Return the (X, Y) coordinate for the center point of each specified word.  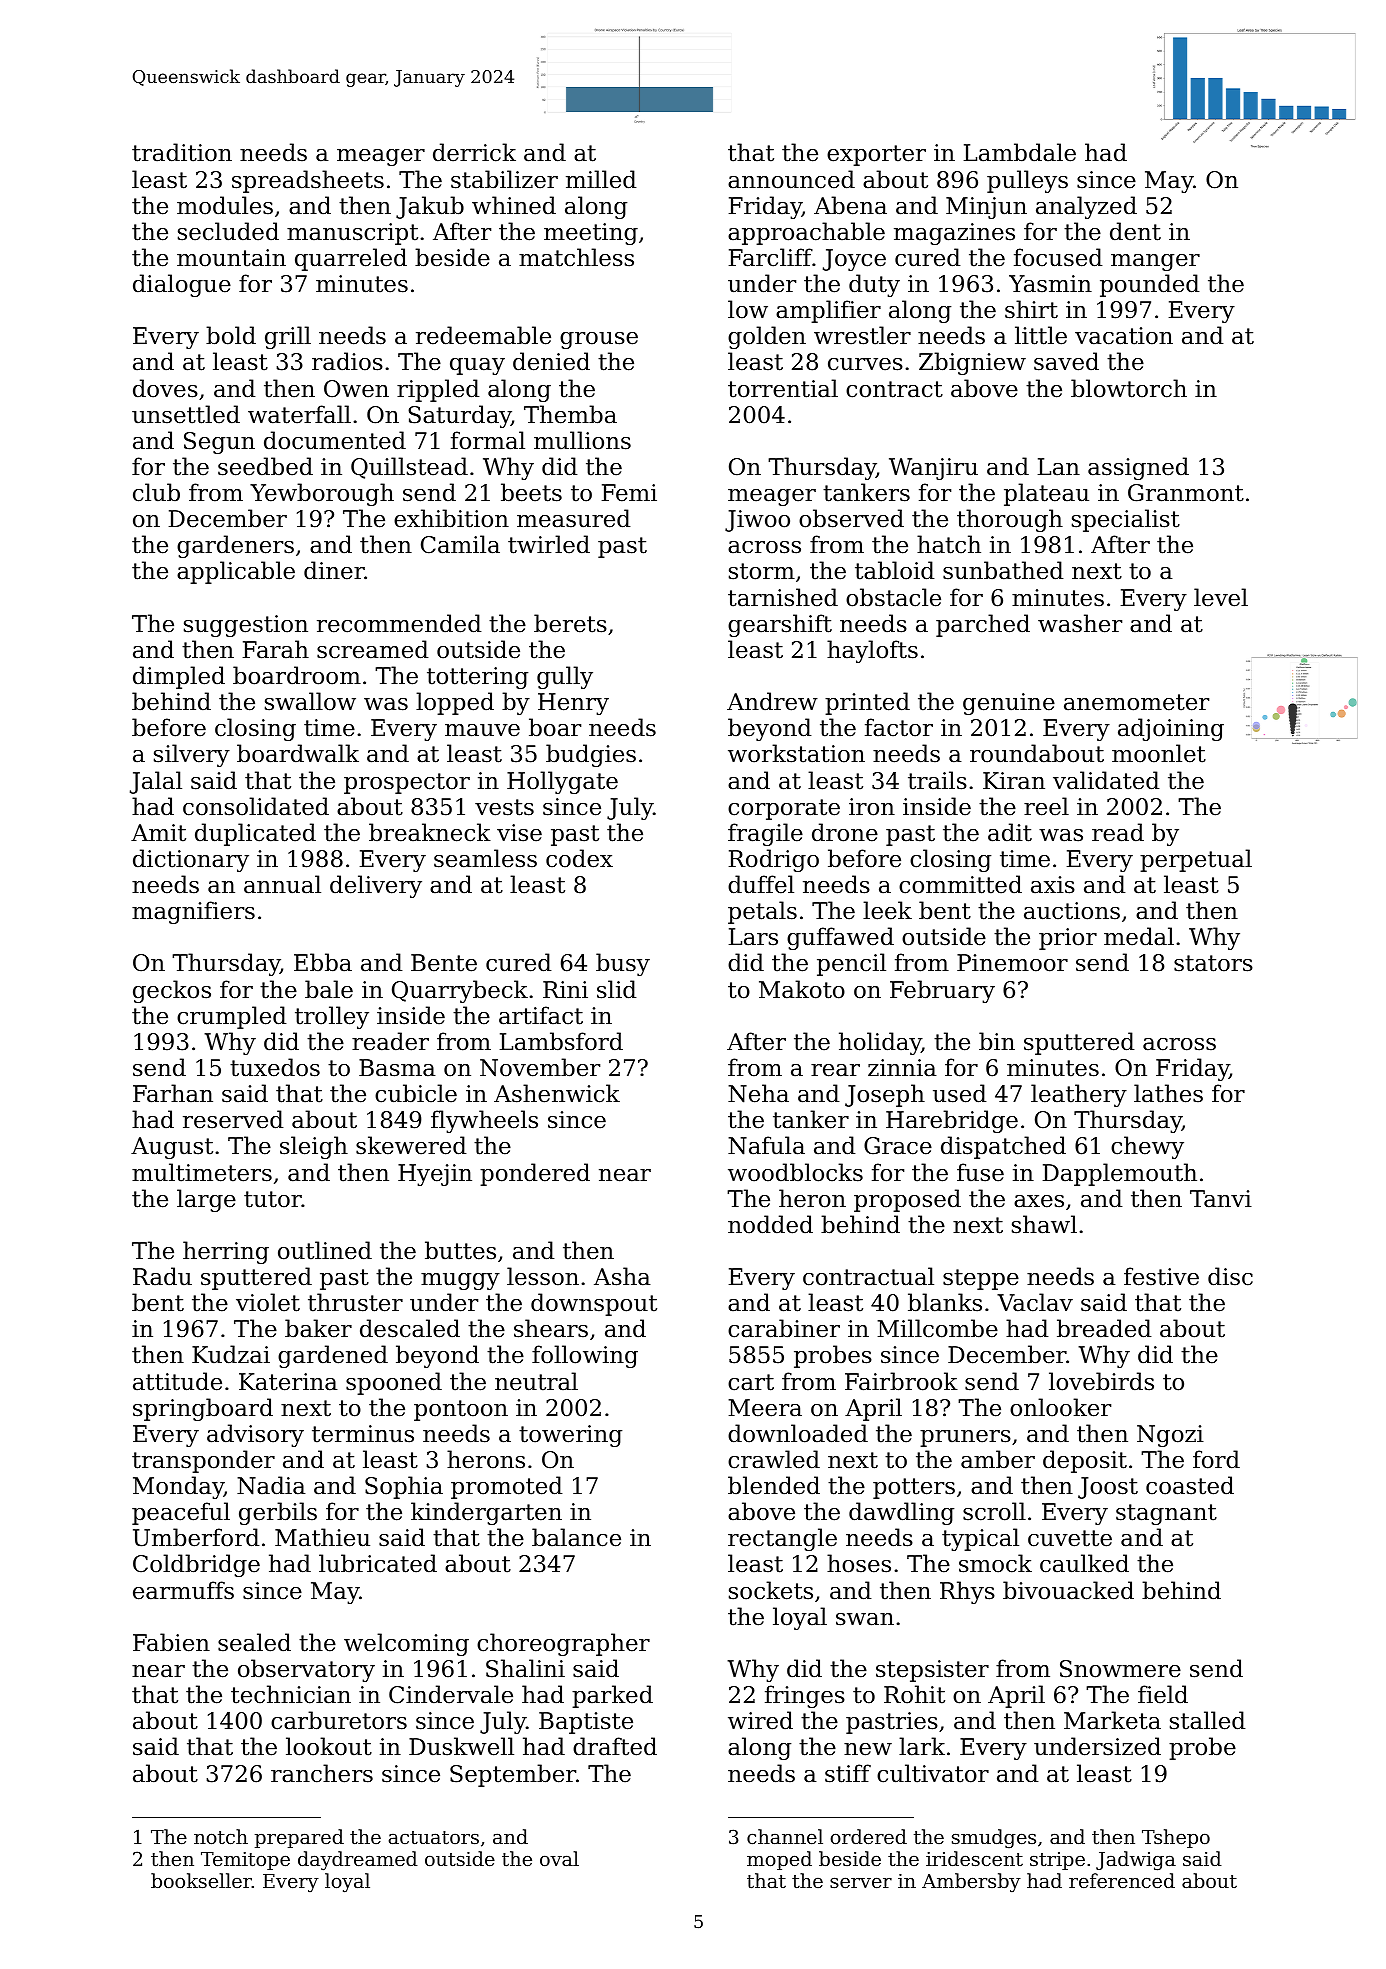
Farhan (173, 1093)
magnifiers (193, 912)
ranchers (322, 1773)
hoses (859, 1563)
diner (334, 570)
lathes (1168, 1093)
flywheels (484, 1121)
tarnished (783, 597)
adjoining (1171, 729)
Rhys (967, 1592)
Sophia (404, 1487)
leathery (1079, 1095)
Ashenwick (557, 1093)
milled (601, 179)
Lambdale (1020, 152)
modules (225, 205)
